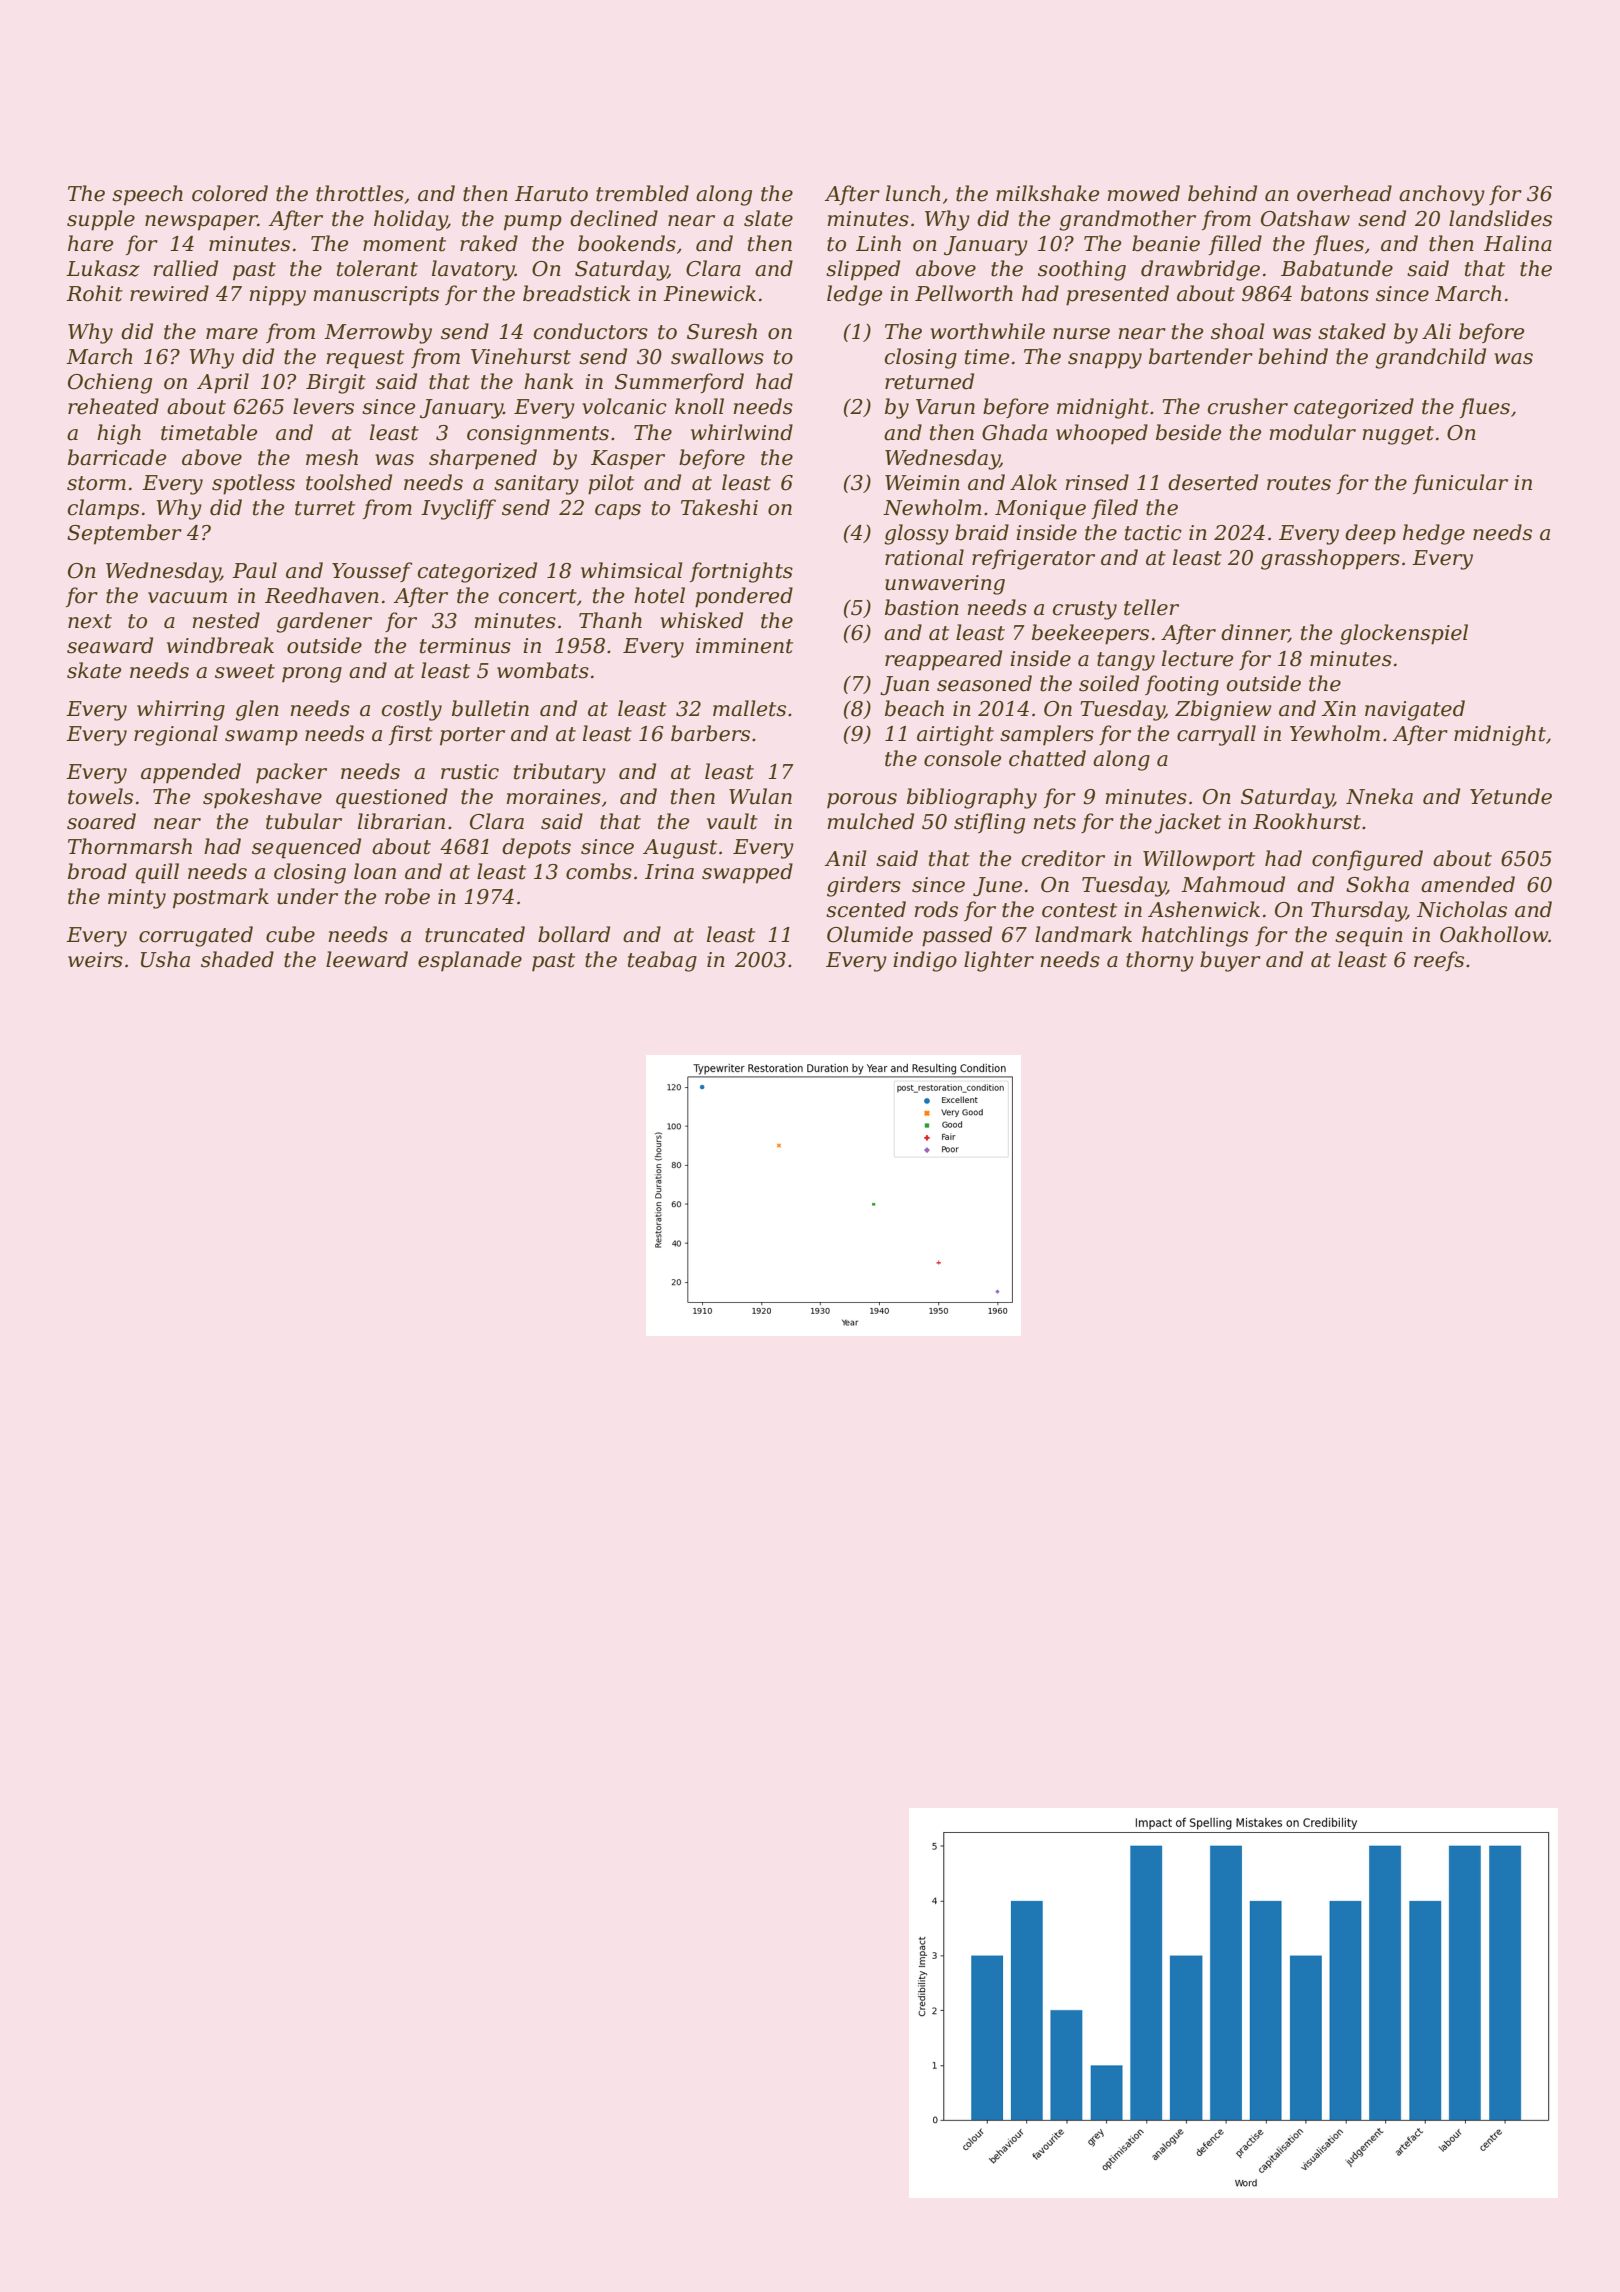 This page has height=2292, width=1620. Describe the element at coordinates (870, 934) in the page. I see `Olumide` at that location.
